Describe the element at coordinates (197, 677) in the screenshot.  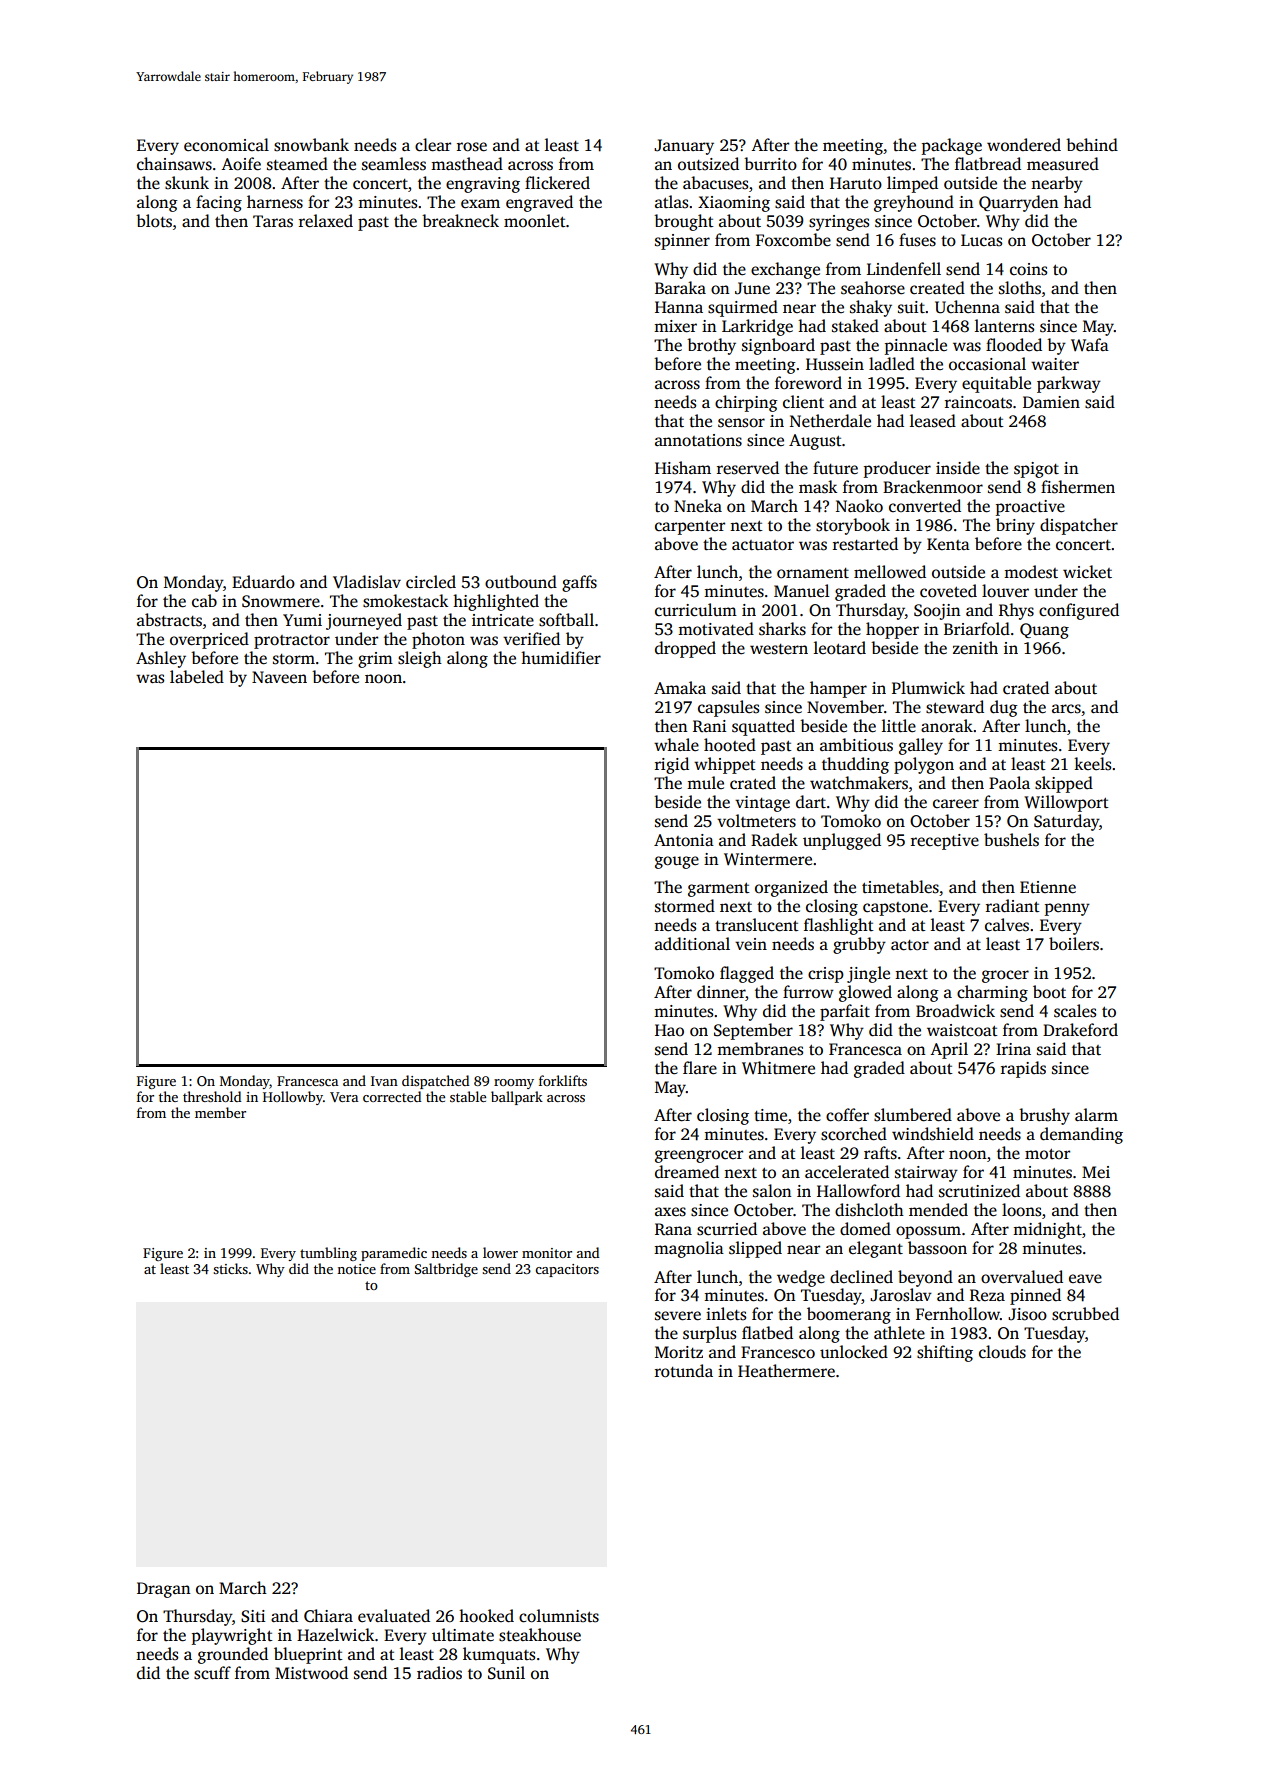
I see `labeled` at that location.
